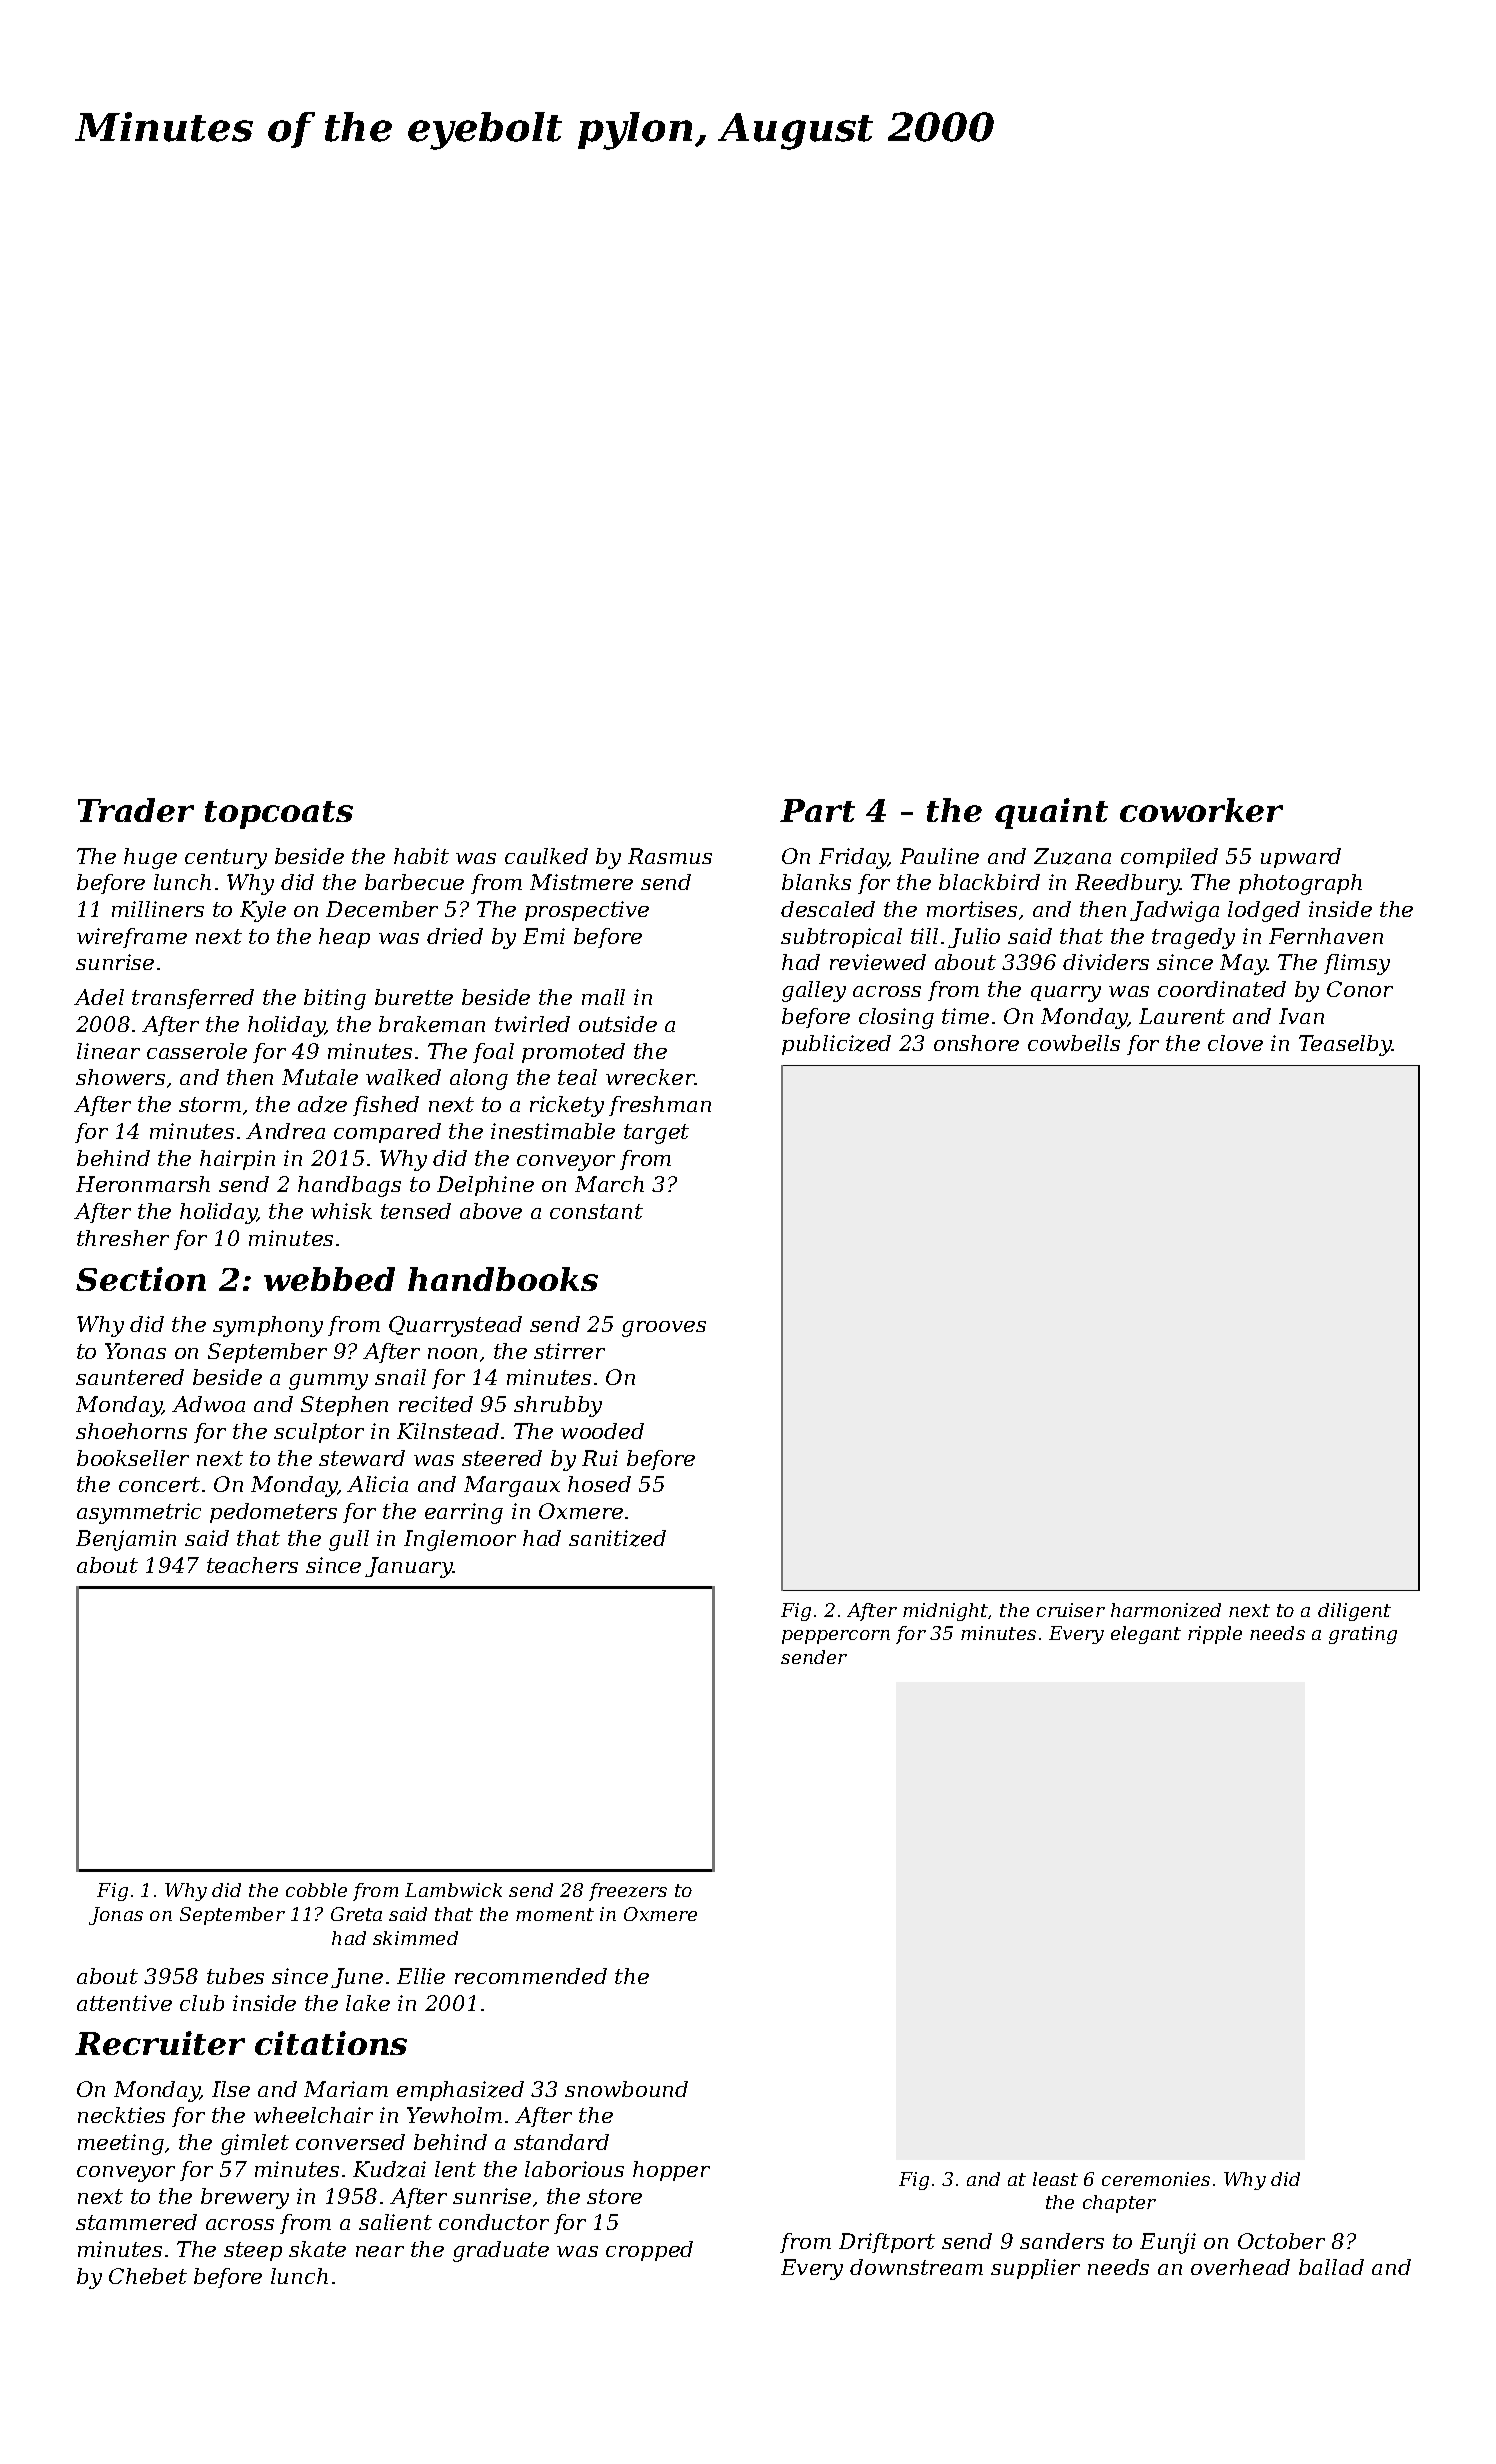 The height and width of the image is (2464, 1496). Describe the element at coordinates (148, 2276) in the image. I see `Chebet` at that location.
